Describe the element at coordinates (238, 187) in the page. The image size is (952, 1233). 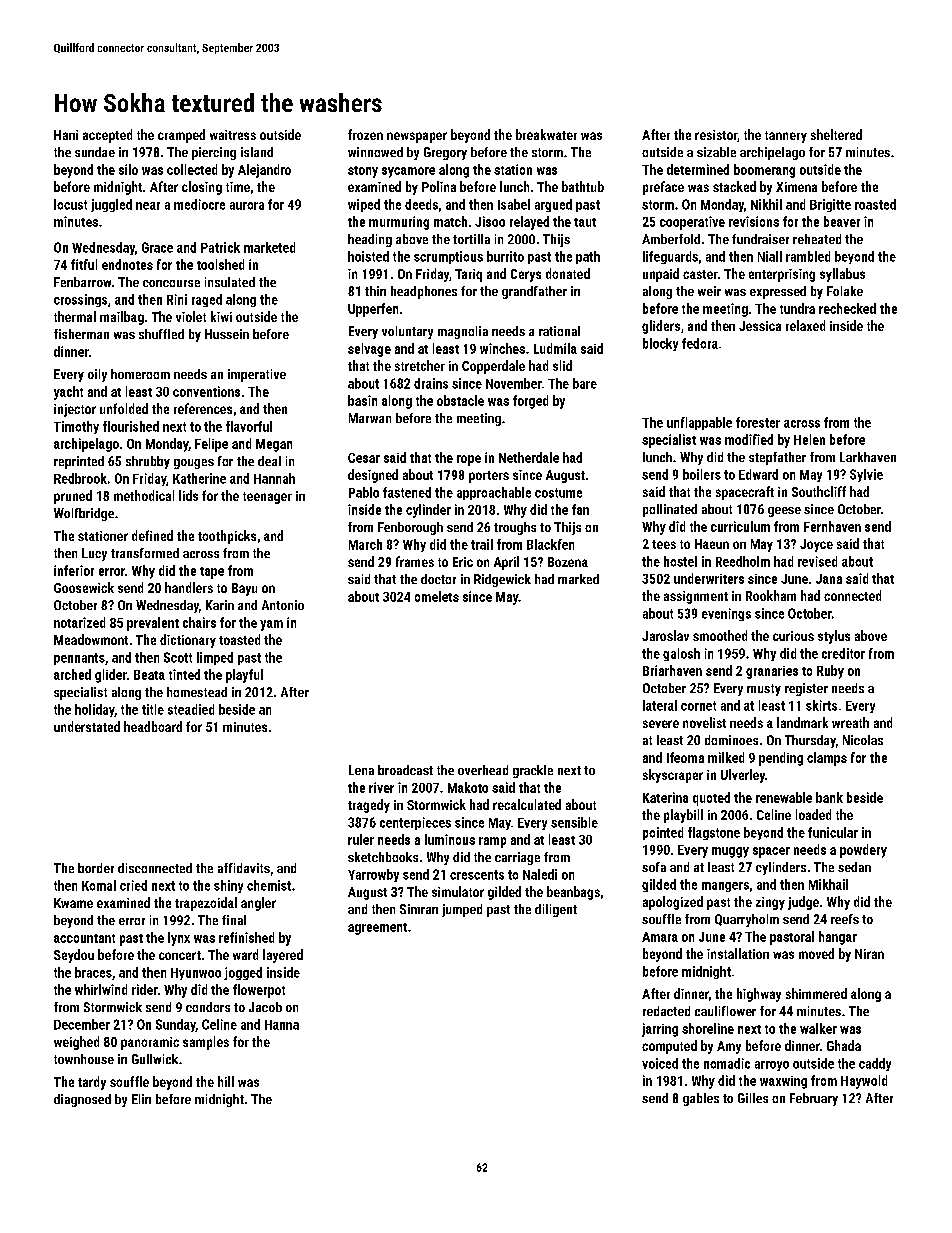
I see `time` at that location.
